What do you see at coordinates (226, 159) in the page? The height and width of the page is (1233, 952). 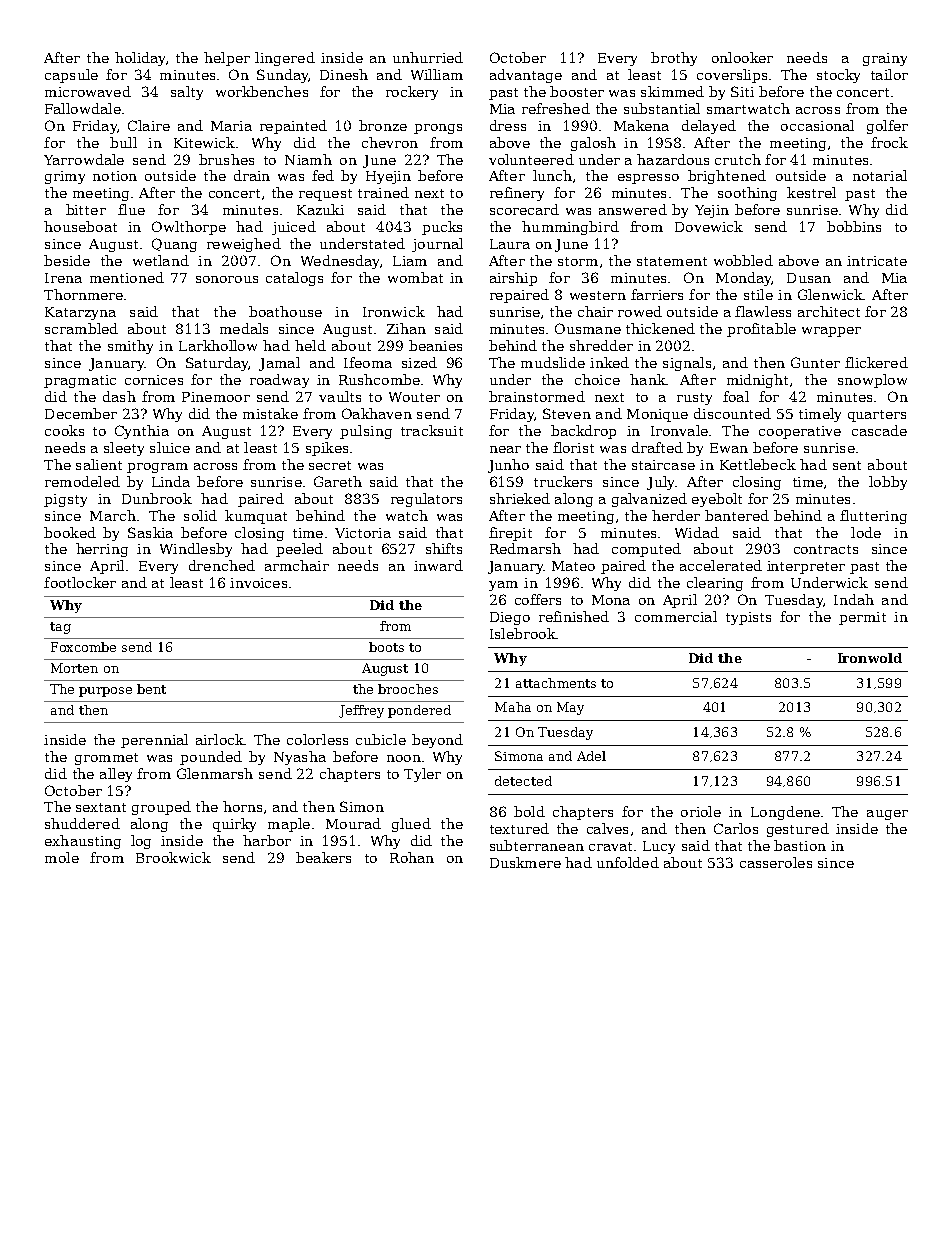 I see `brushes` at bounding box center [226, 159].
